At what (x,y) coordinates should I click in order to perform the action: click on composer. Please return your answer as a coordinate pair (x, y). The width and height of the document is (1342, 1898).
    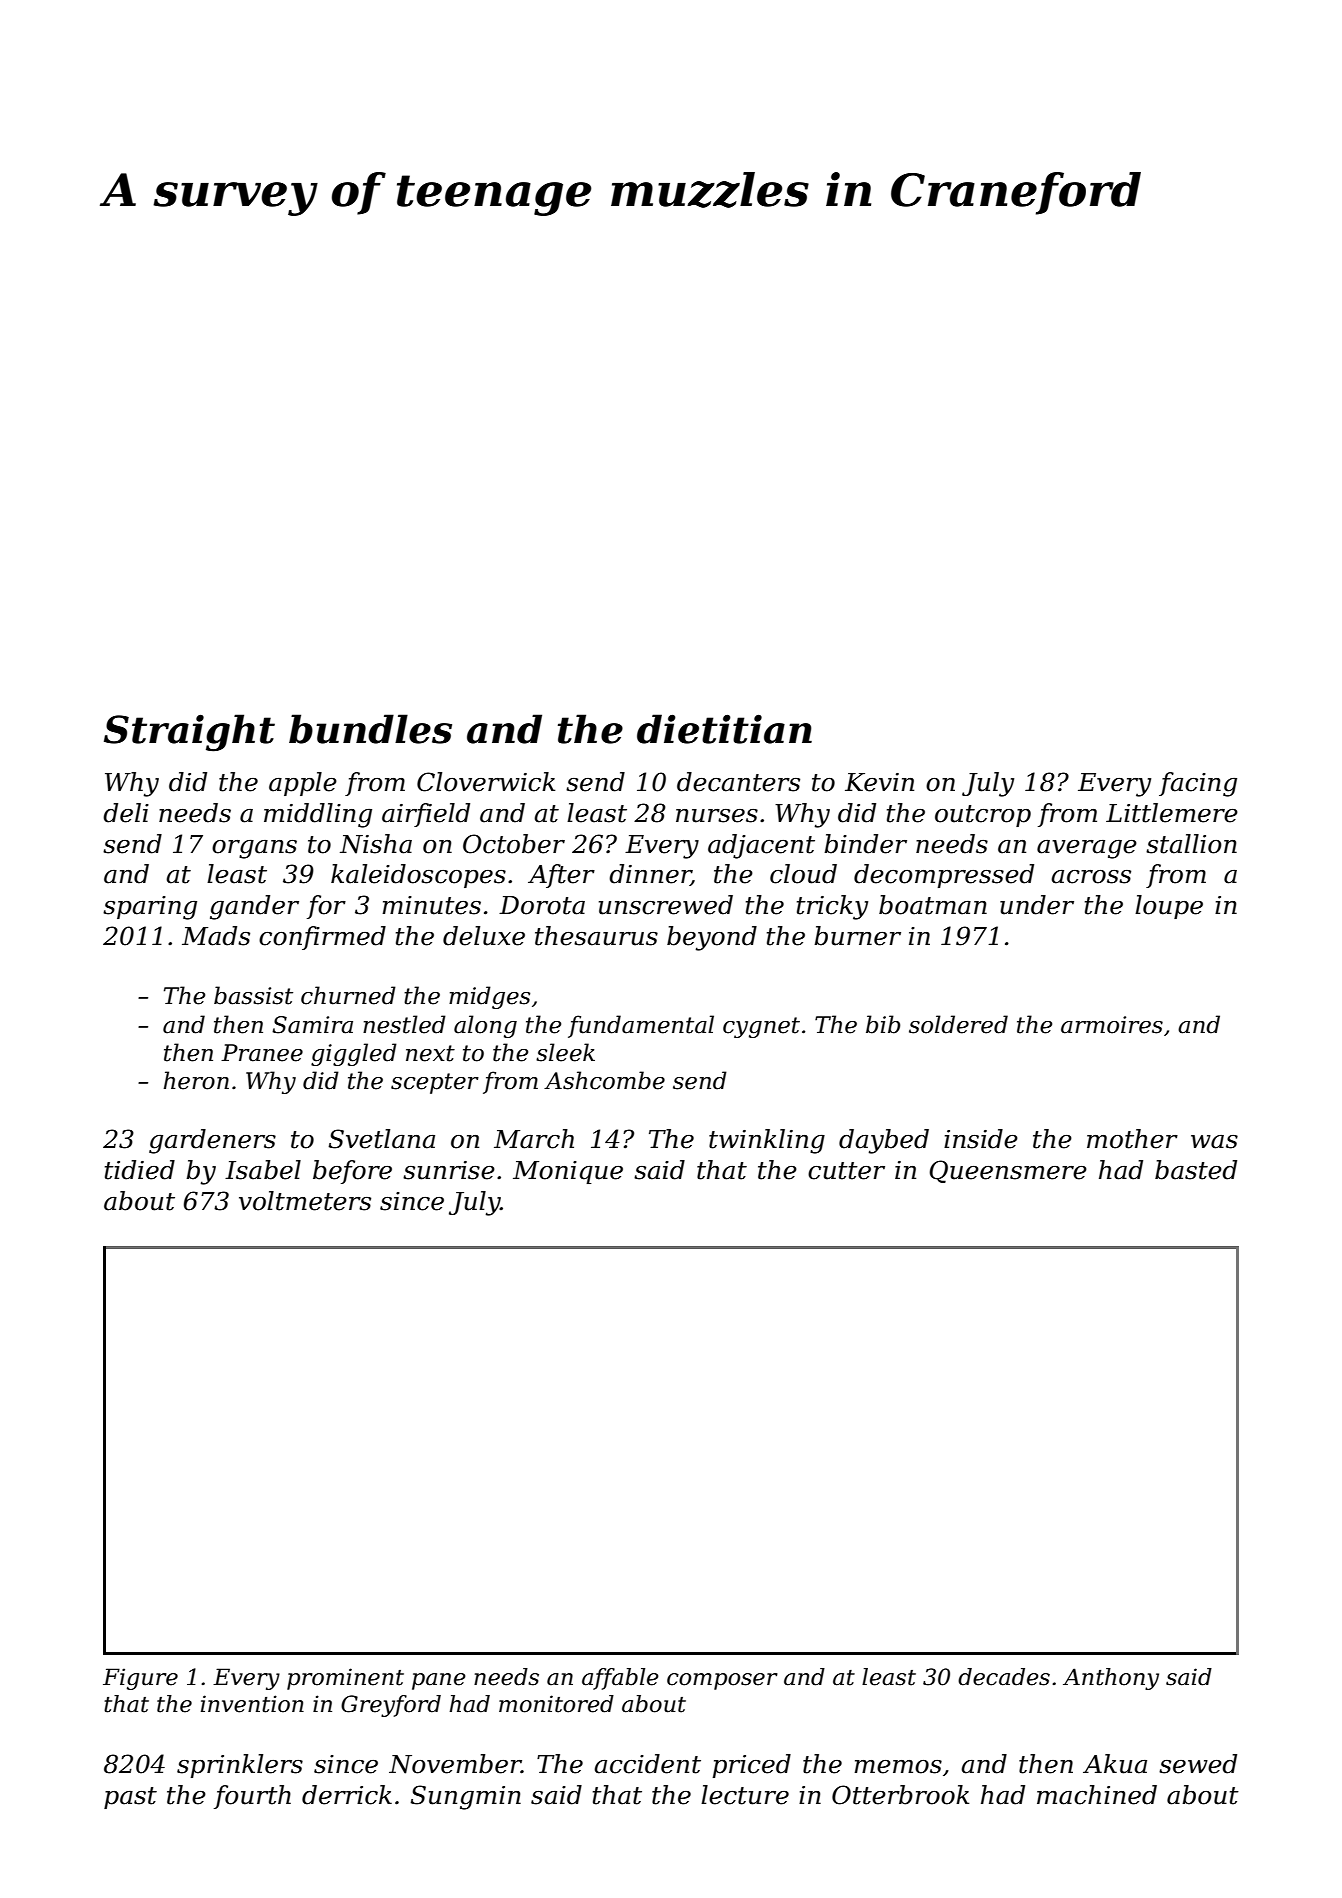
    Looking at the image, I should click on (722, 1681).
